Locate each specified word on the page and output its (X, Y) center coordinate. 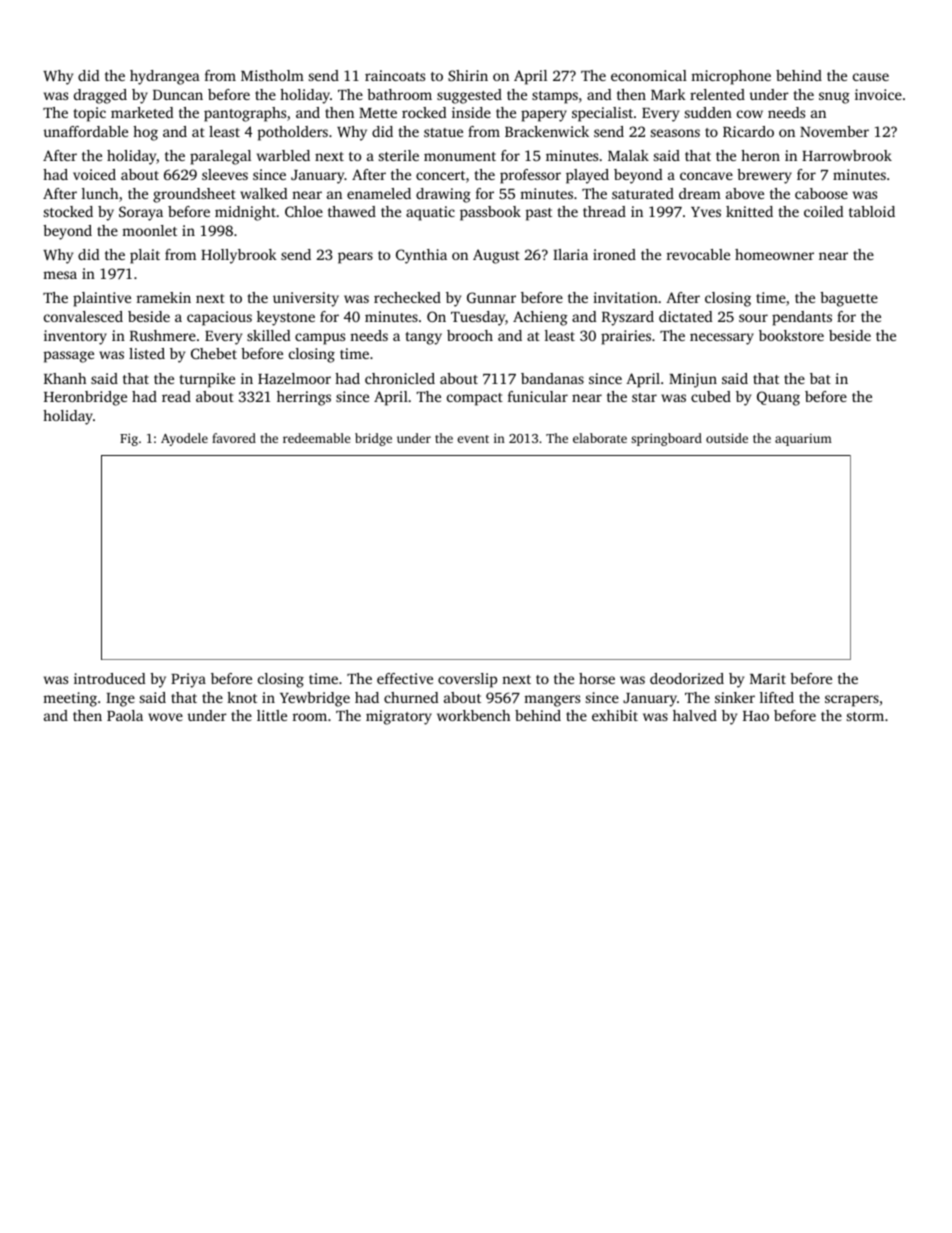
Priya (188, 680)
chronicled (400, 378)
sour (753, 318)
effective (405, 678)
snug (834, 98)
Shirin (468, 75)
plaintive (102, 299)
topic (89, 114)
